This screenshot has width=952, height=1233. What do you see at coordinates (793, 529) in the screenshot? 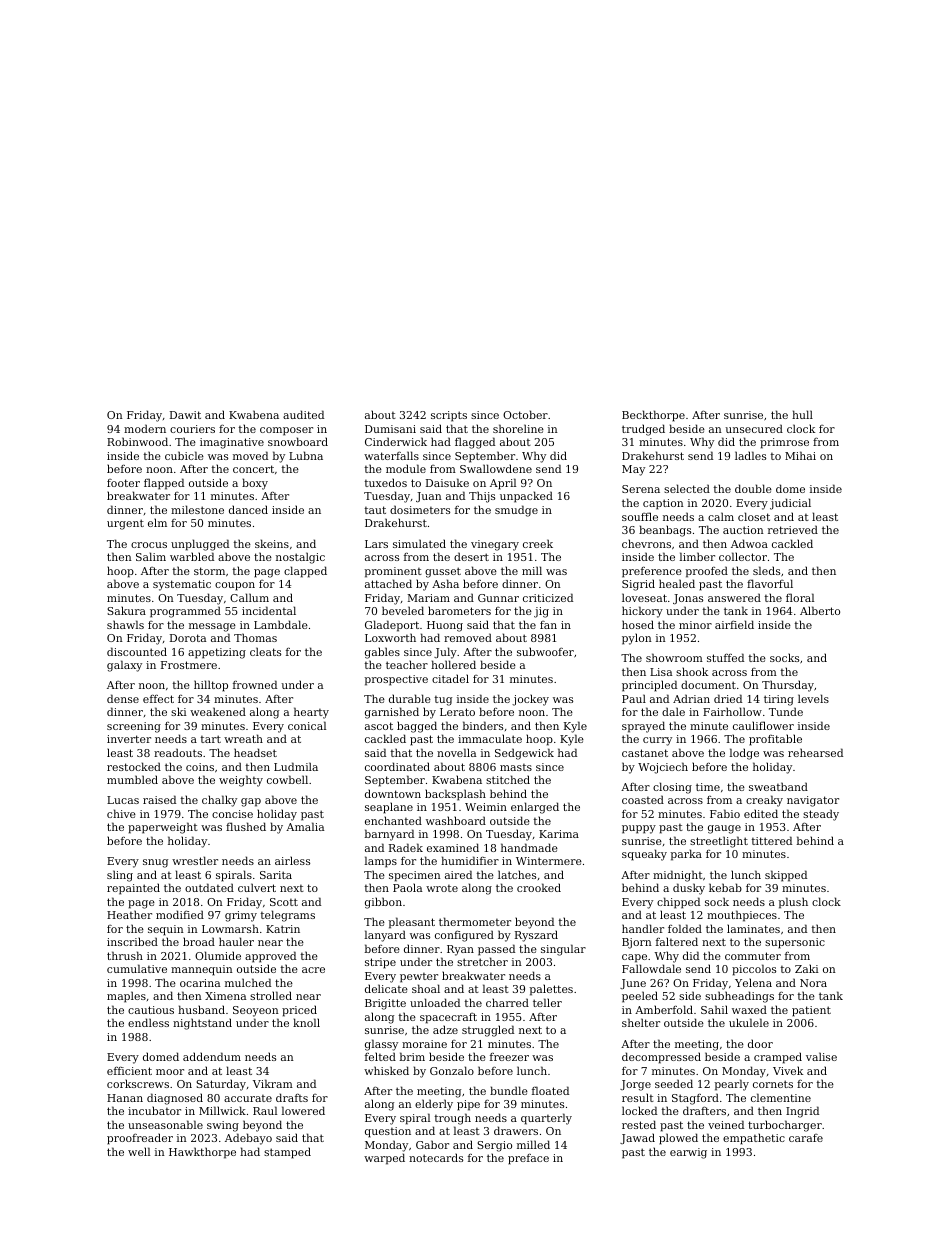
I see `retrieved` at bounding box center [793, 529].
